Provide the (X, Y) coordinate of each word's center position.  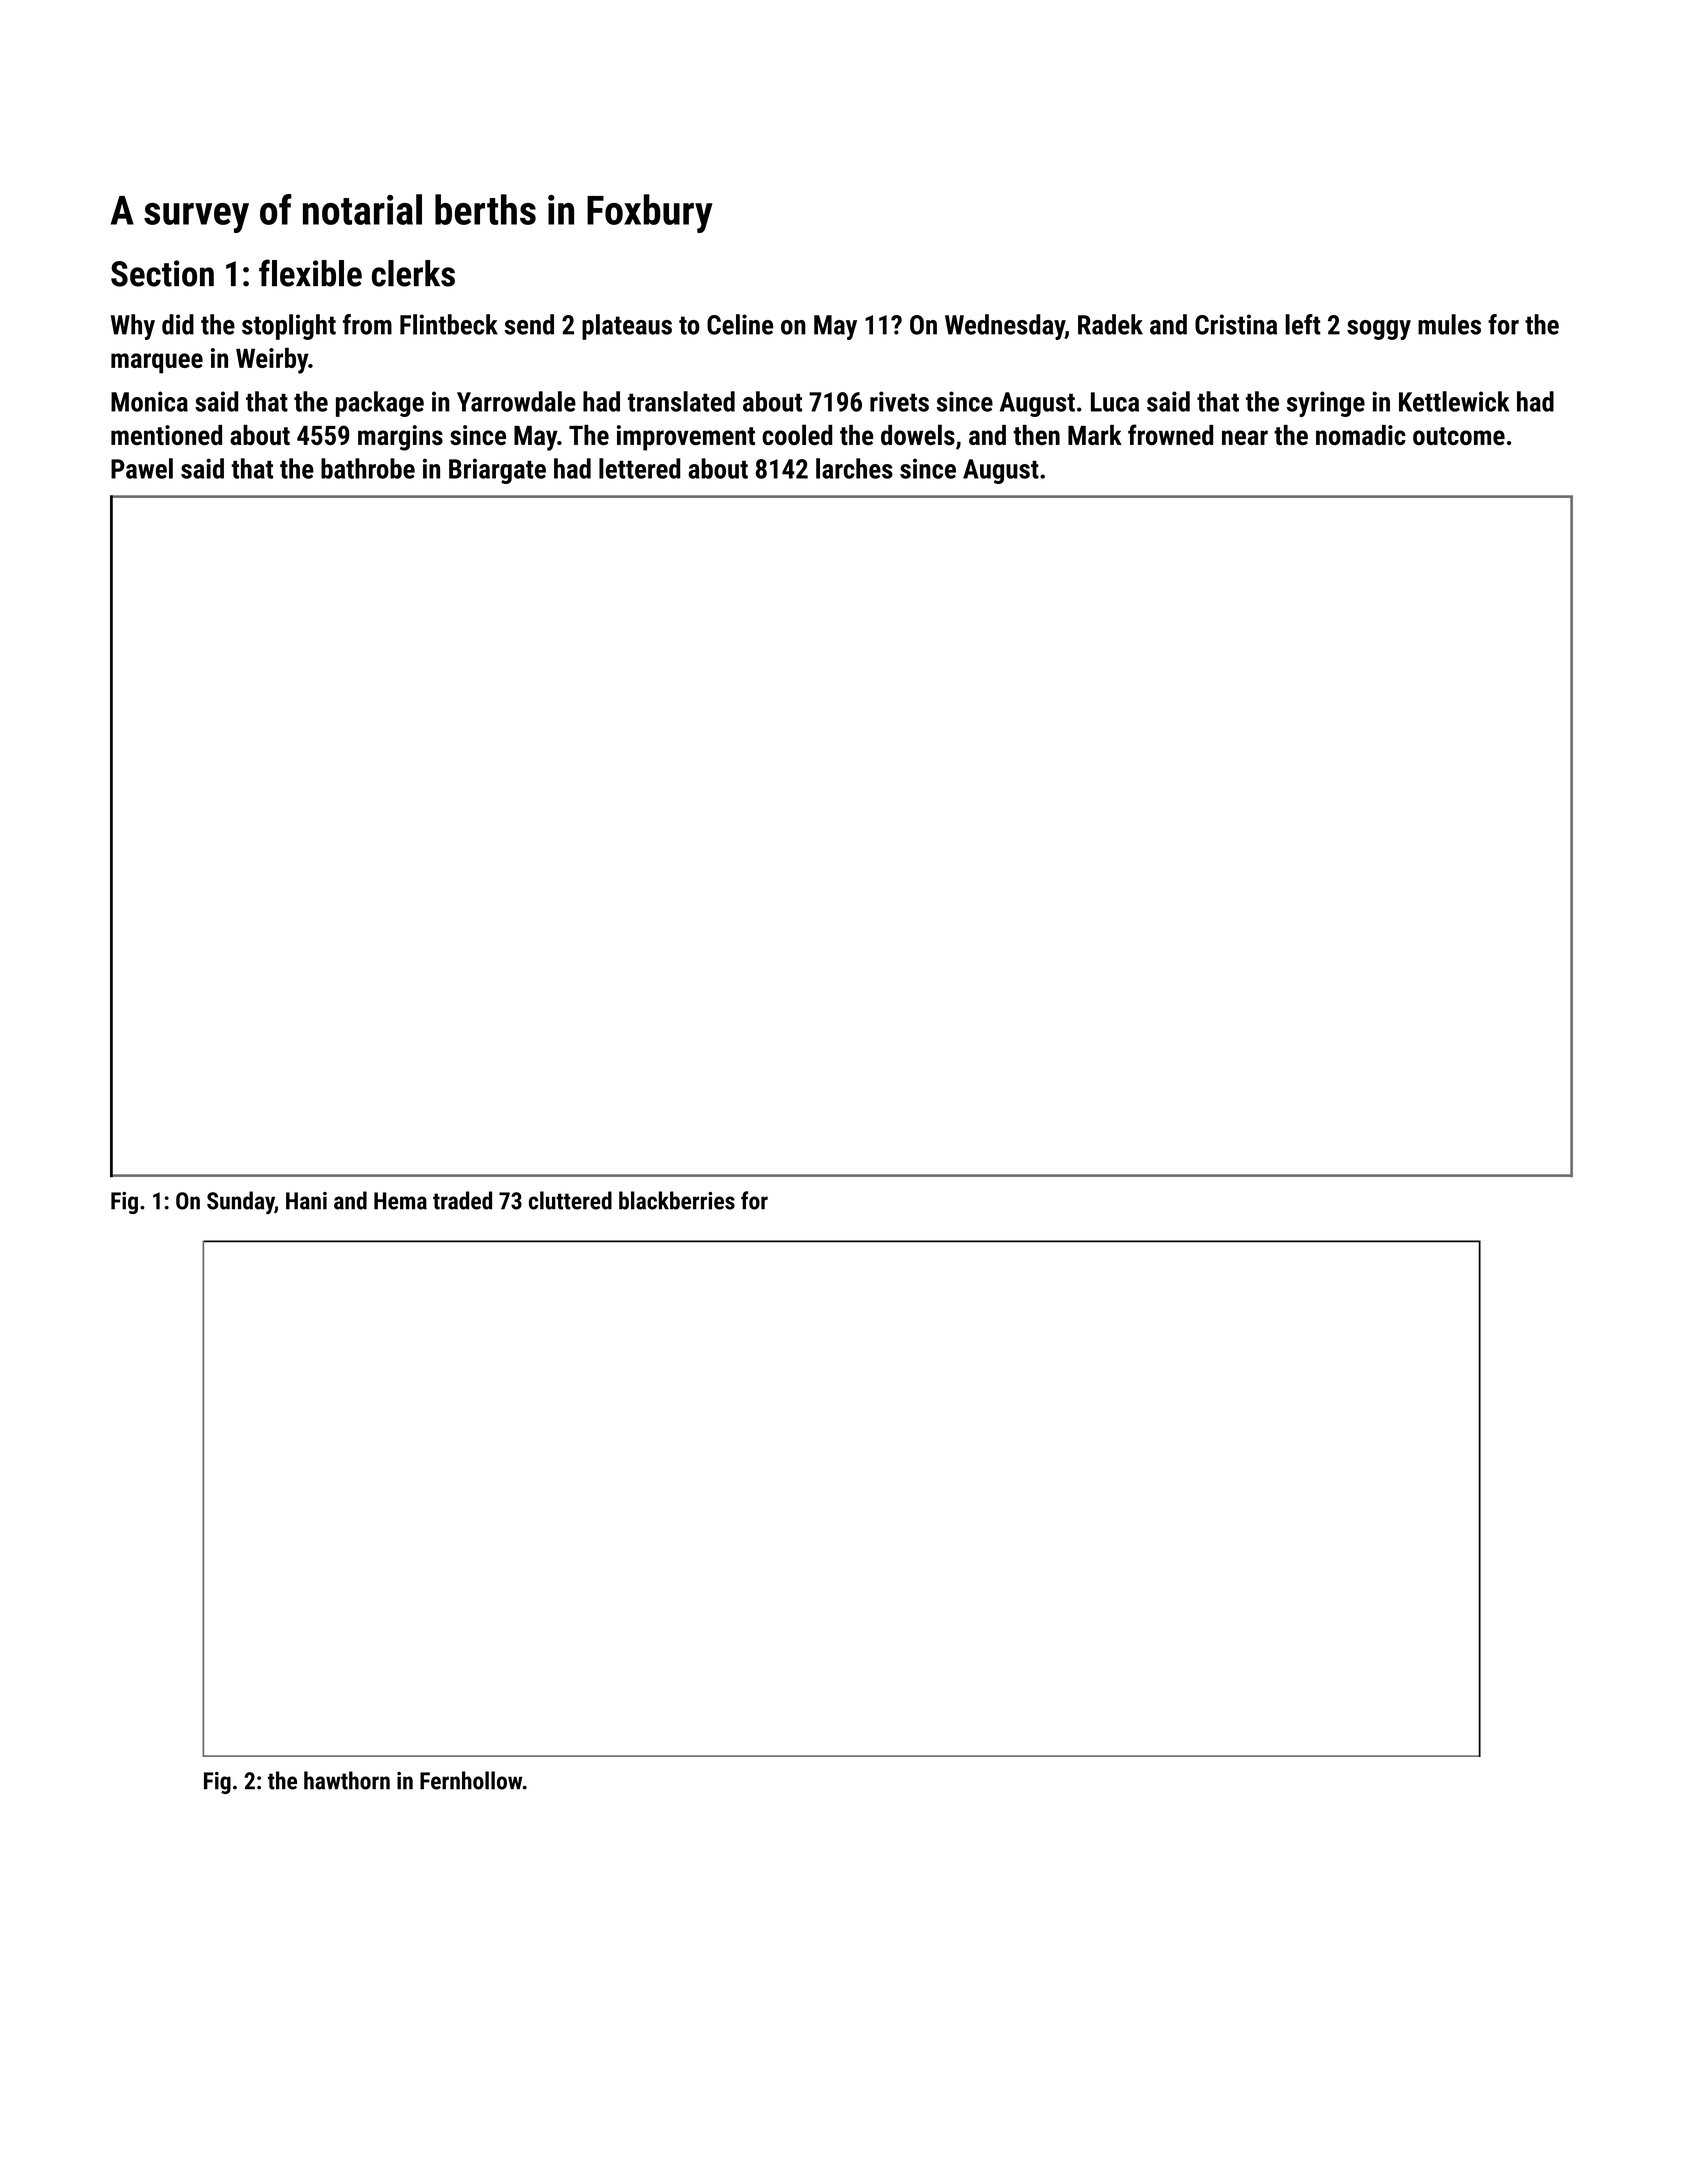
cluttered (570, 1200)
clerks (413, 273)
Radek (1110, 324)
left (1302, 324)
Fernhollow (471, 1780)
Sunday (241, 1203)
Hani (306, 1201)
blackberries (677, 1200)
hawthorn (347, 1780)
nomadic (1361, 435)
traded (462, 1200)
